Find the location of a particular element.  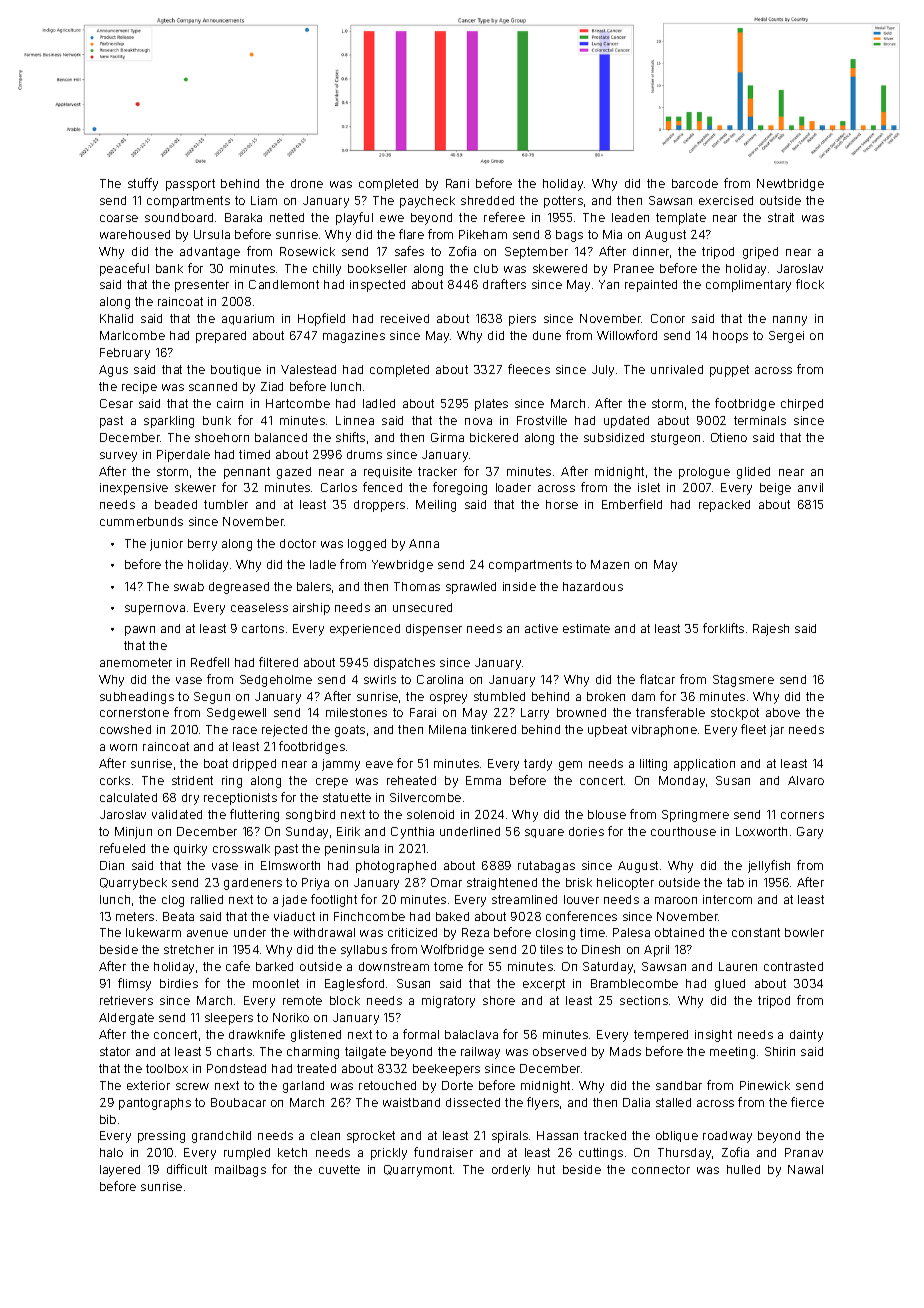

excerpt is located at coordinates (544, 985).
